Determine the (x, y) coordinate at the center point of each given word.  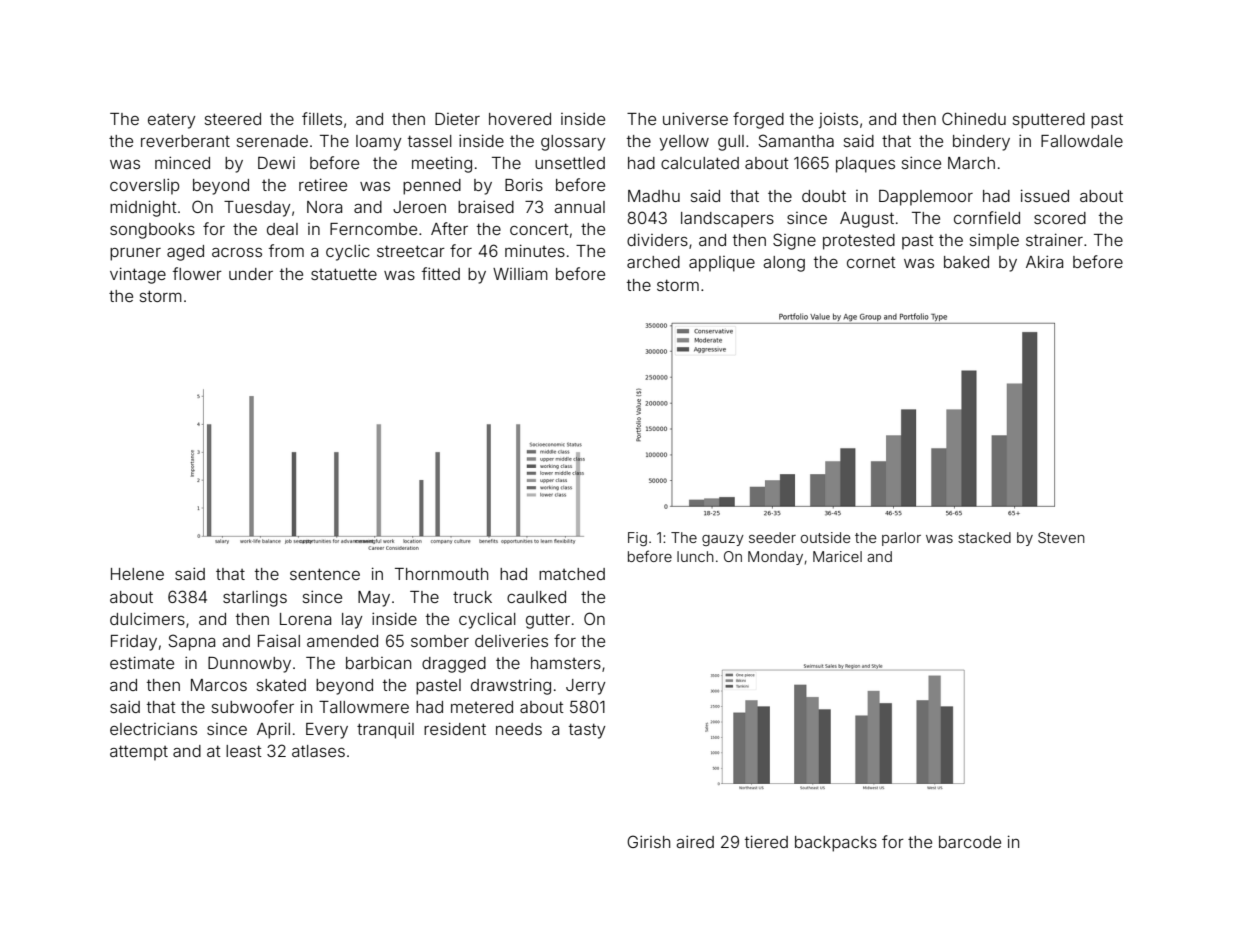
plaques (865, 165)
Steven (1061, 537)
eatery (172, 121)
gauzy (723, 540)
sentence (325, 574)
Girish (648, 841)
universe (695, 118)
